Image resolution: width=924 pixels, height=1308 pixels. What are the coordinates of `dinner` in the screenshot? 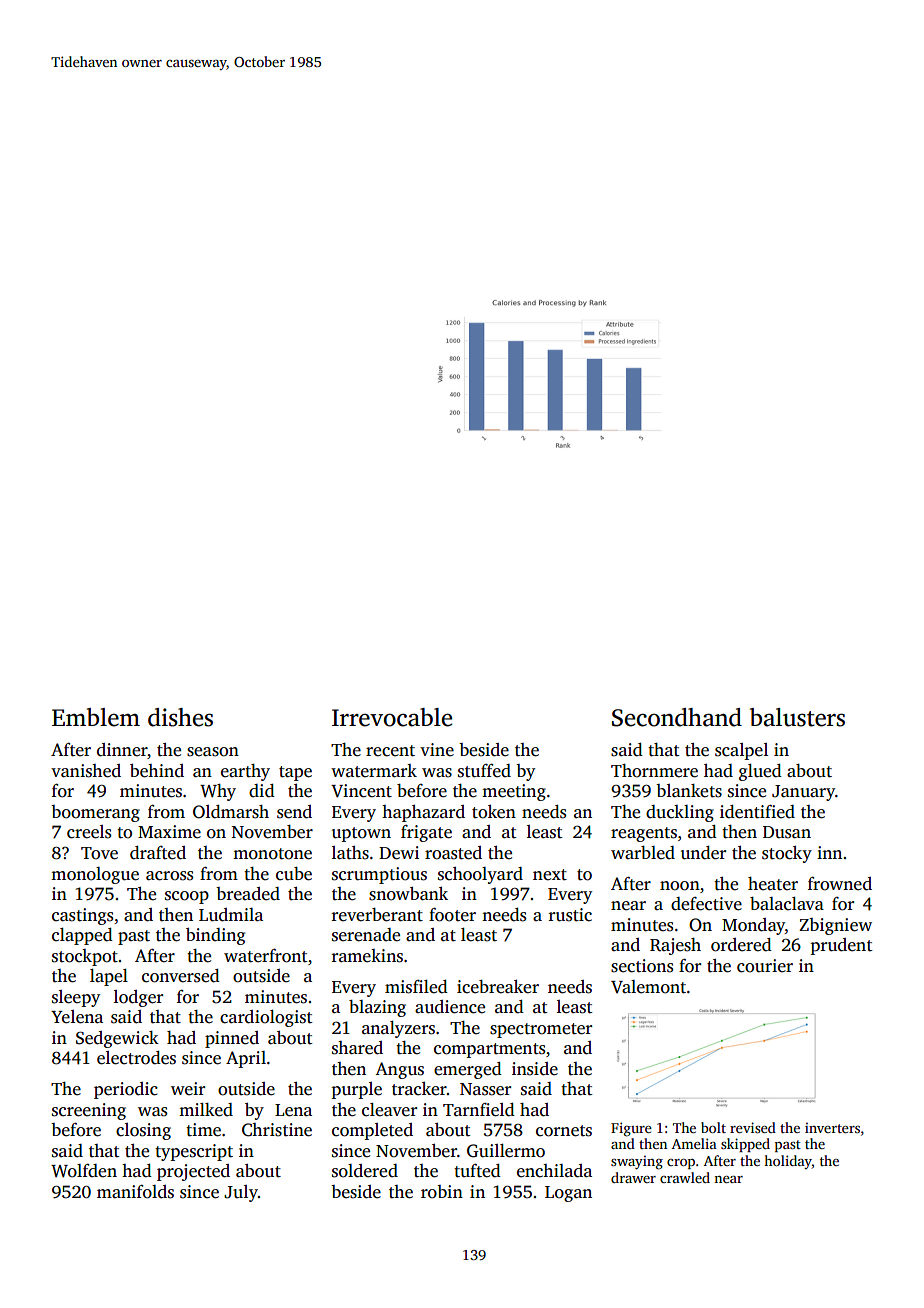 It's located at (122, 750).
